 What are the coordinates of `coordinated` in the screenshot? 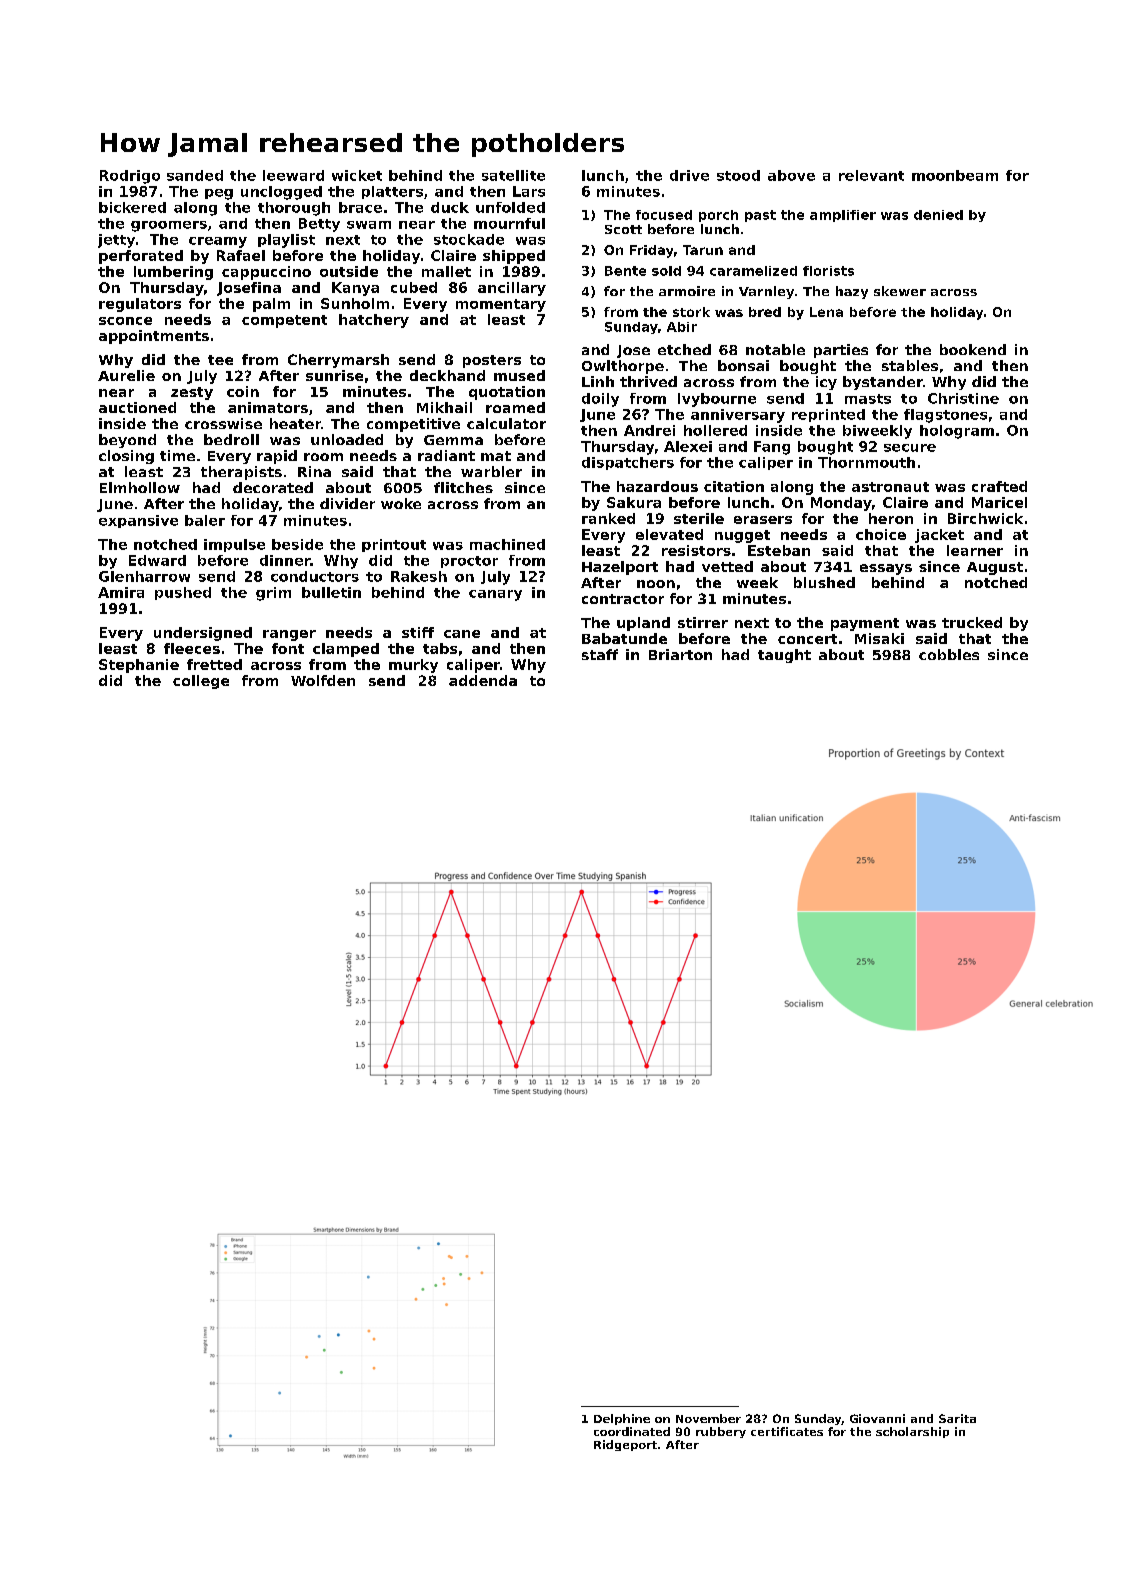 It's located at (632, 1431).
